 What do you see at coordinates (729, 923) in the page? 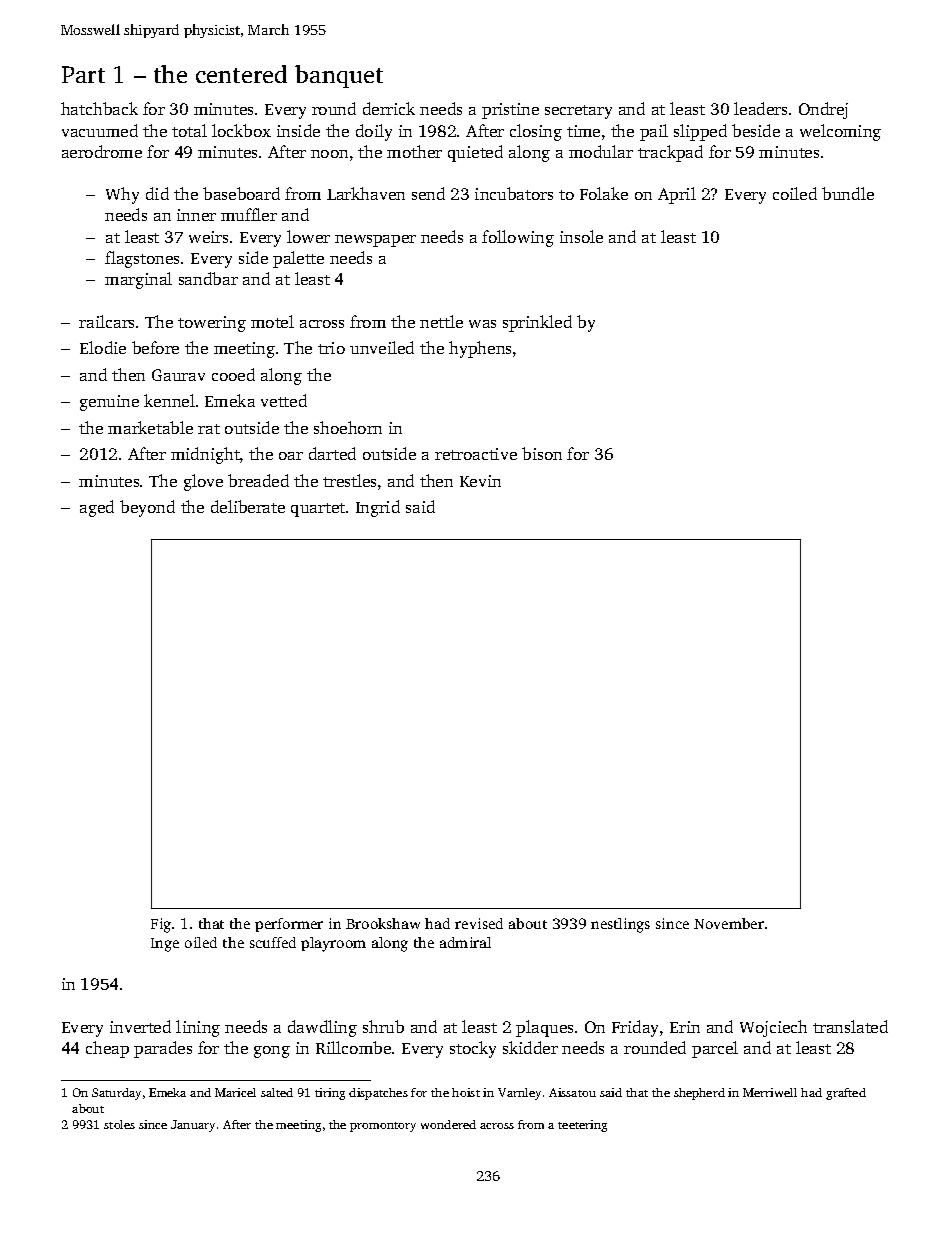
I see `November` at bounding box center [729, 923].
